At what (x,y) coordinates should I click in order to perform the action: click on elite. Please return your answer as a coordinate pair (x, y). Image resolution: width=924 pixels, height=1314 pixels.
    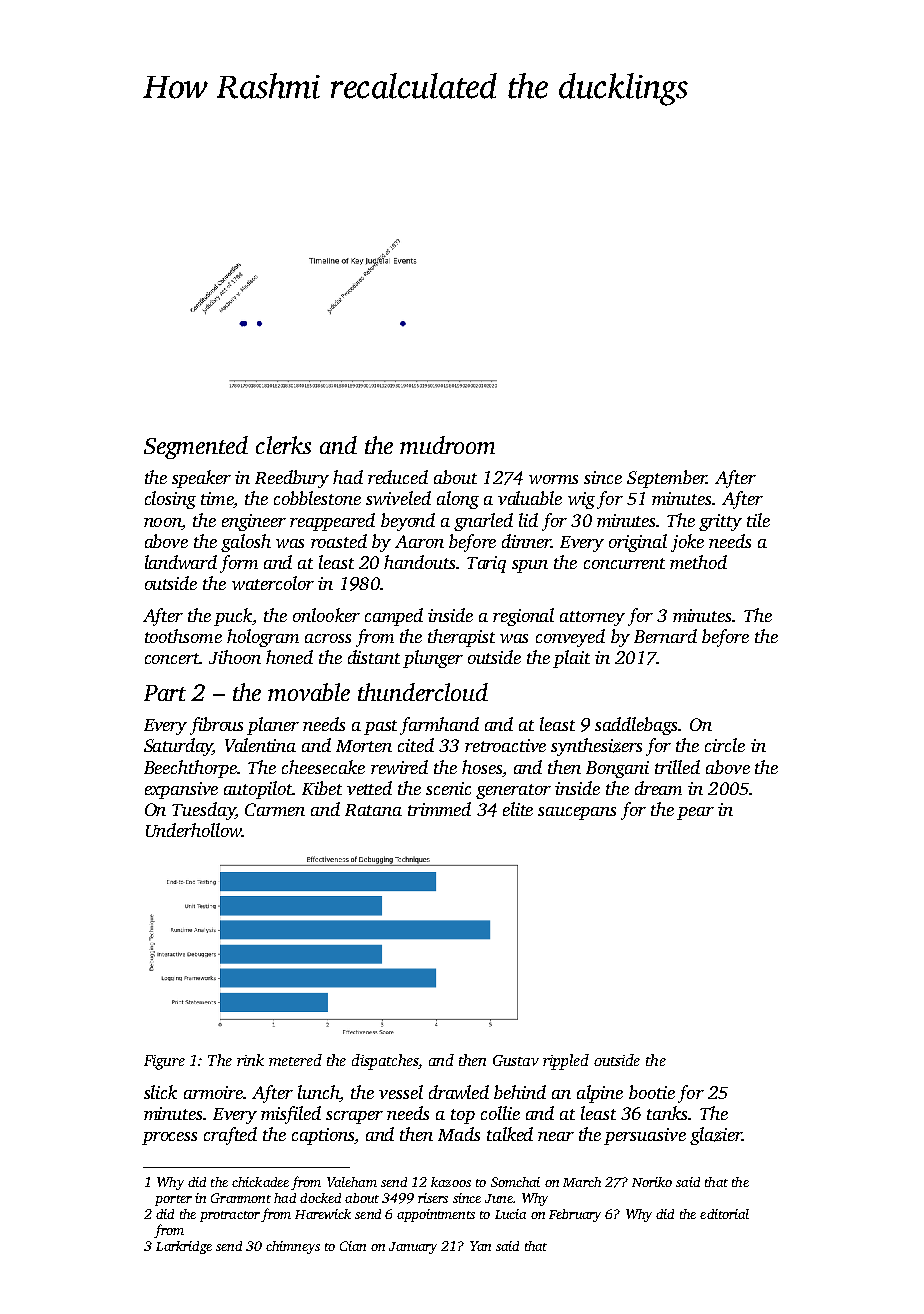
    Looking at the image, I should click on (518, 809).
